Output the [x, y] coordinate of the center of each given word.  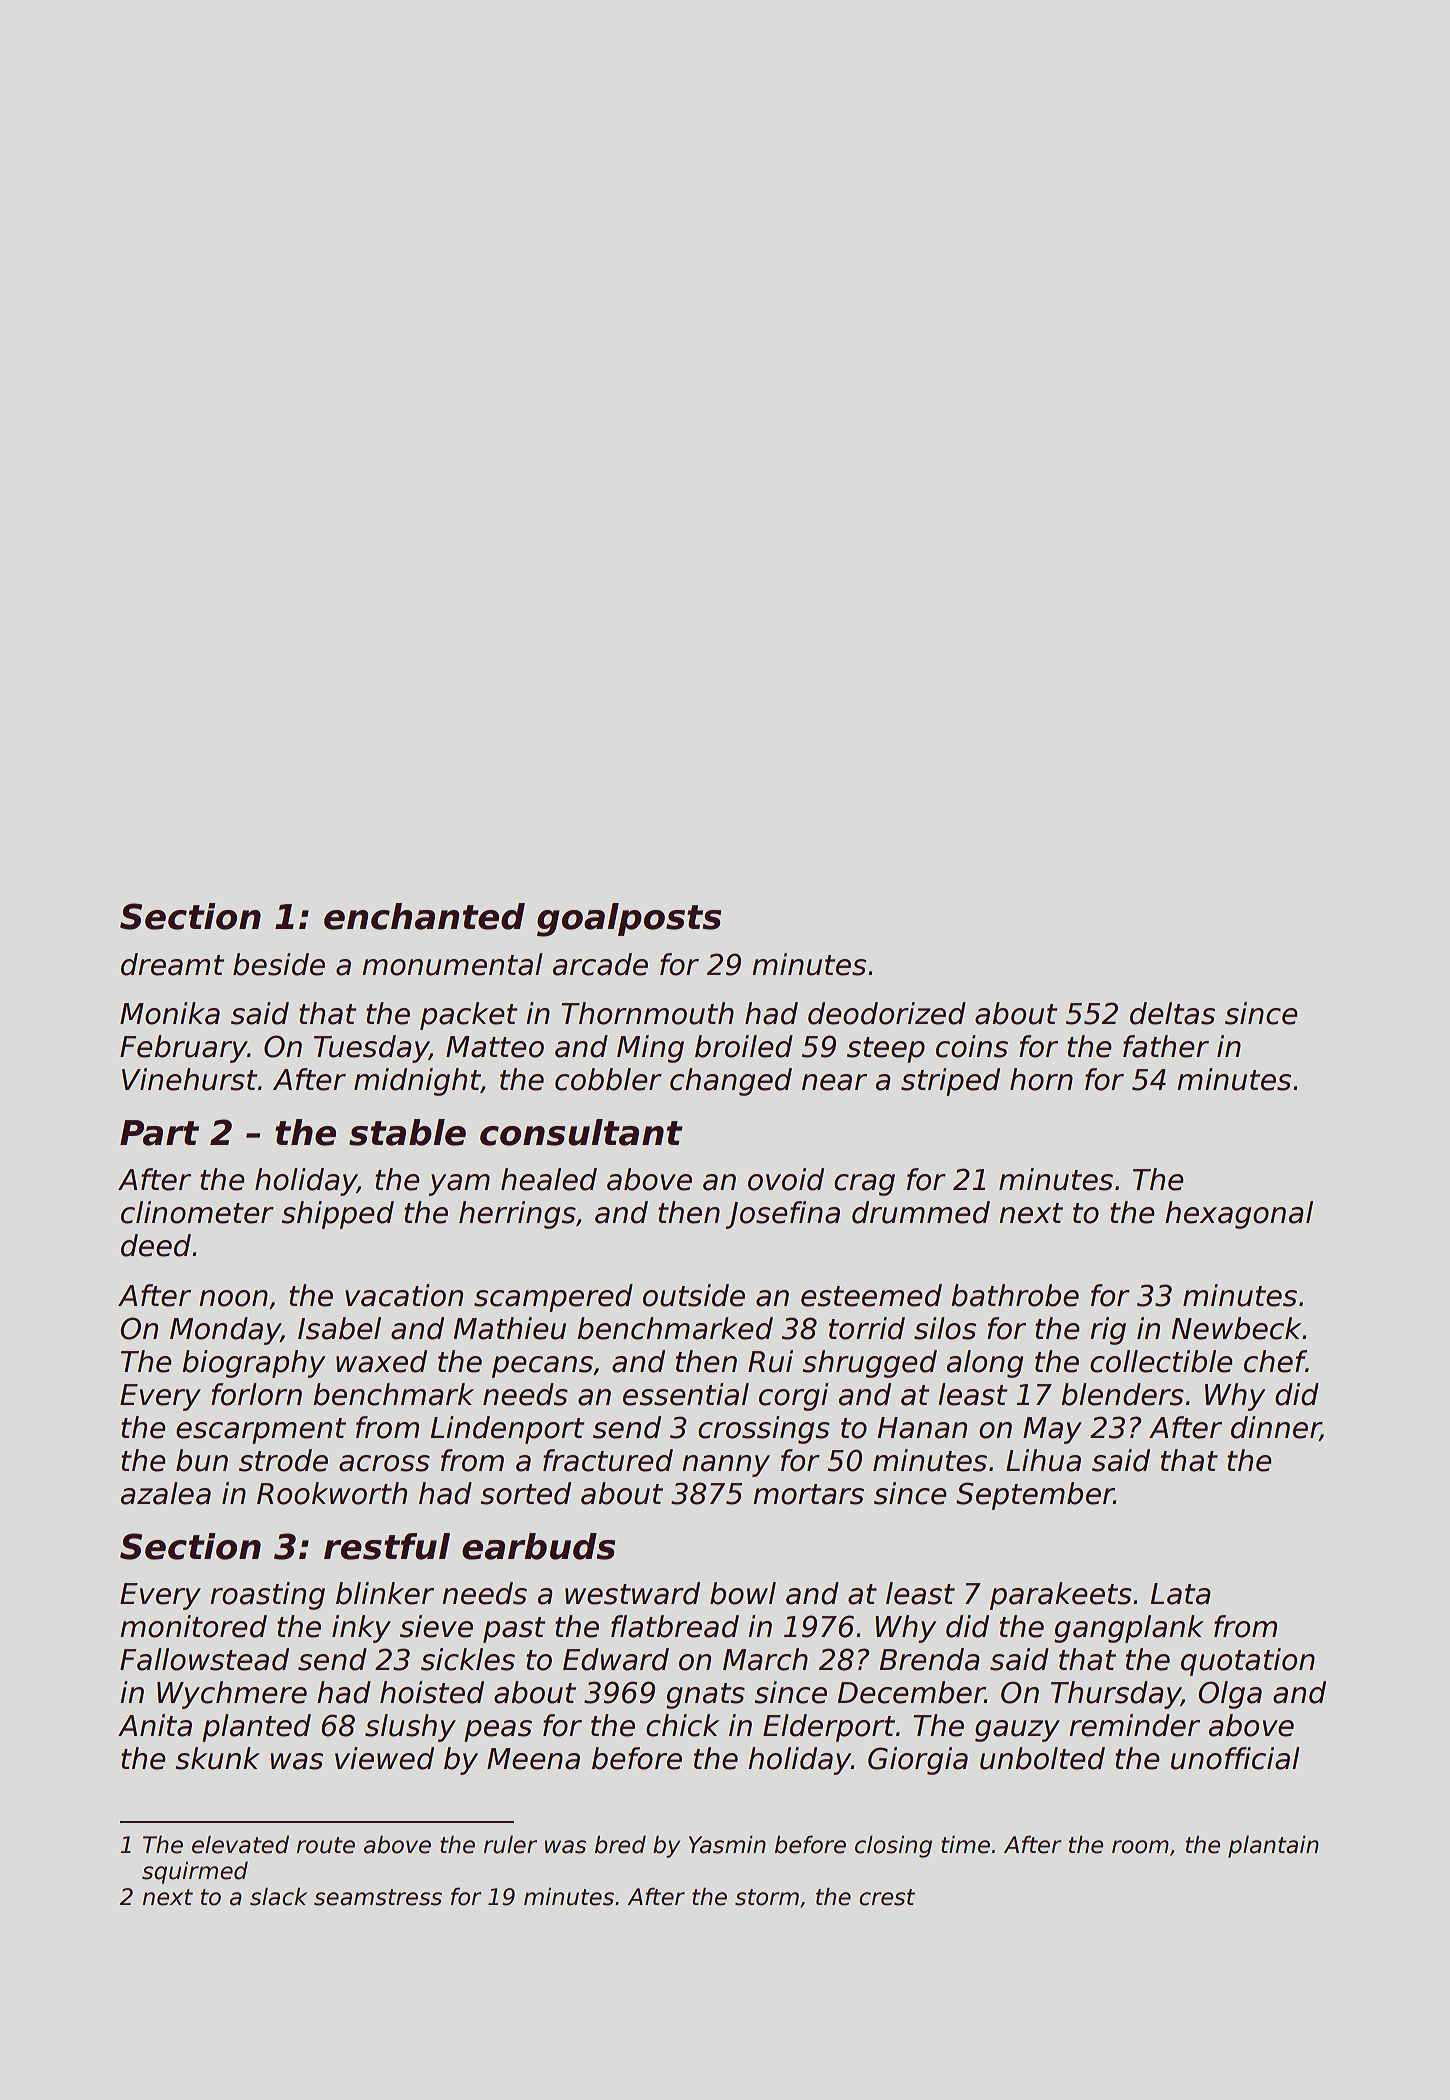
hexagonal [1239, 1215]
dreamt [173, 964]
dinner [1276, 1428]
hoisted [432, 1692]
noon [233, 1298]
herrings [517, 1215]
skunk [217, 1758]
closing [893, 1846]
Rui [770, 1361]
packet [469, 1016]
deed [156, 1245]
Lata [1180, 1594]
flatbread [675, 1626]
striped [950, 1082]
